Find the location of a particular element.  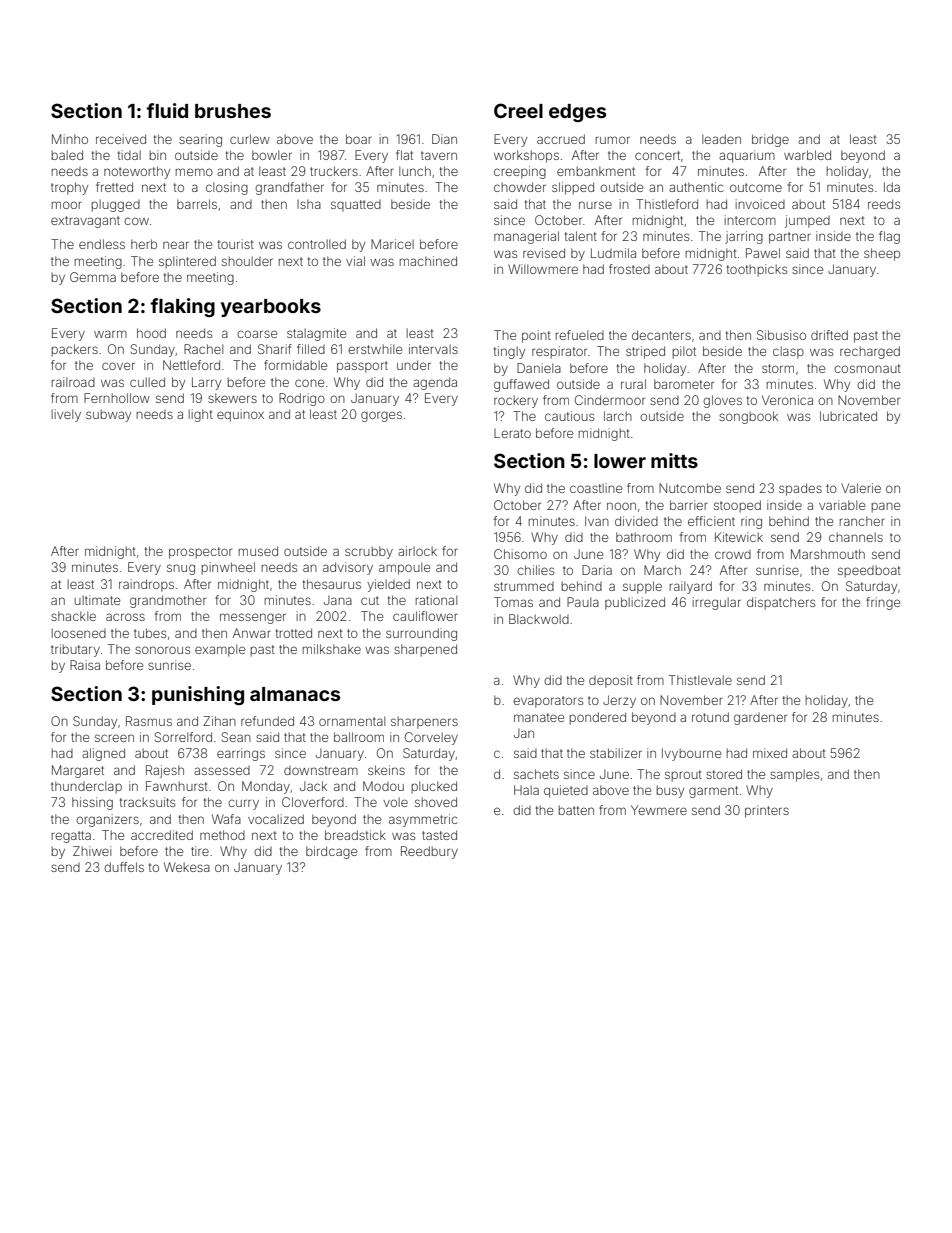

bridge is located at coordinates (770, 140).
